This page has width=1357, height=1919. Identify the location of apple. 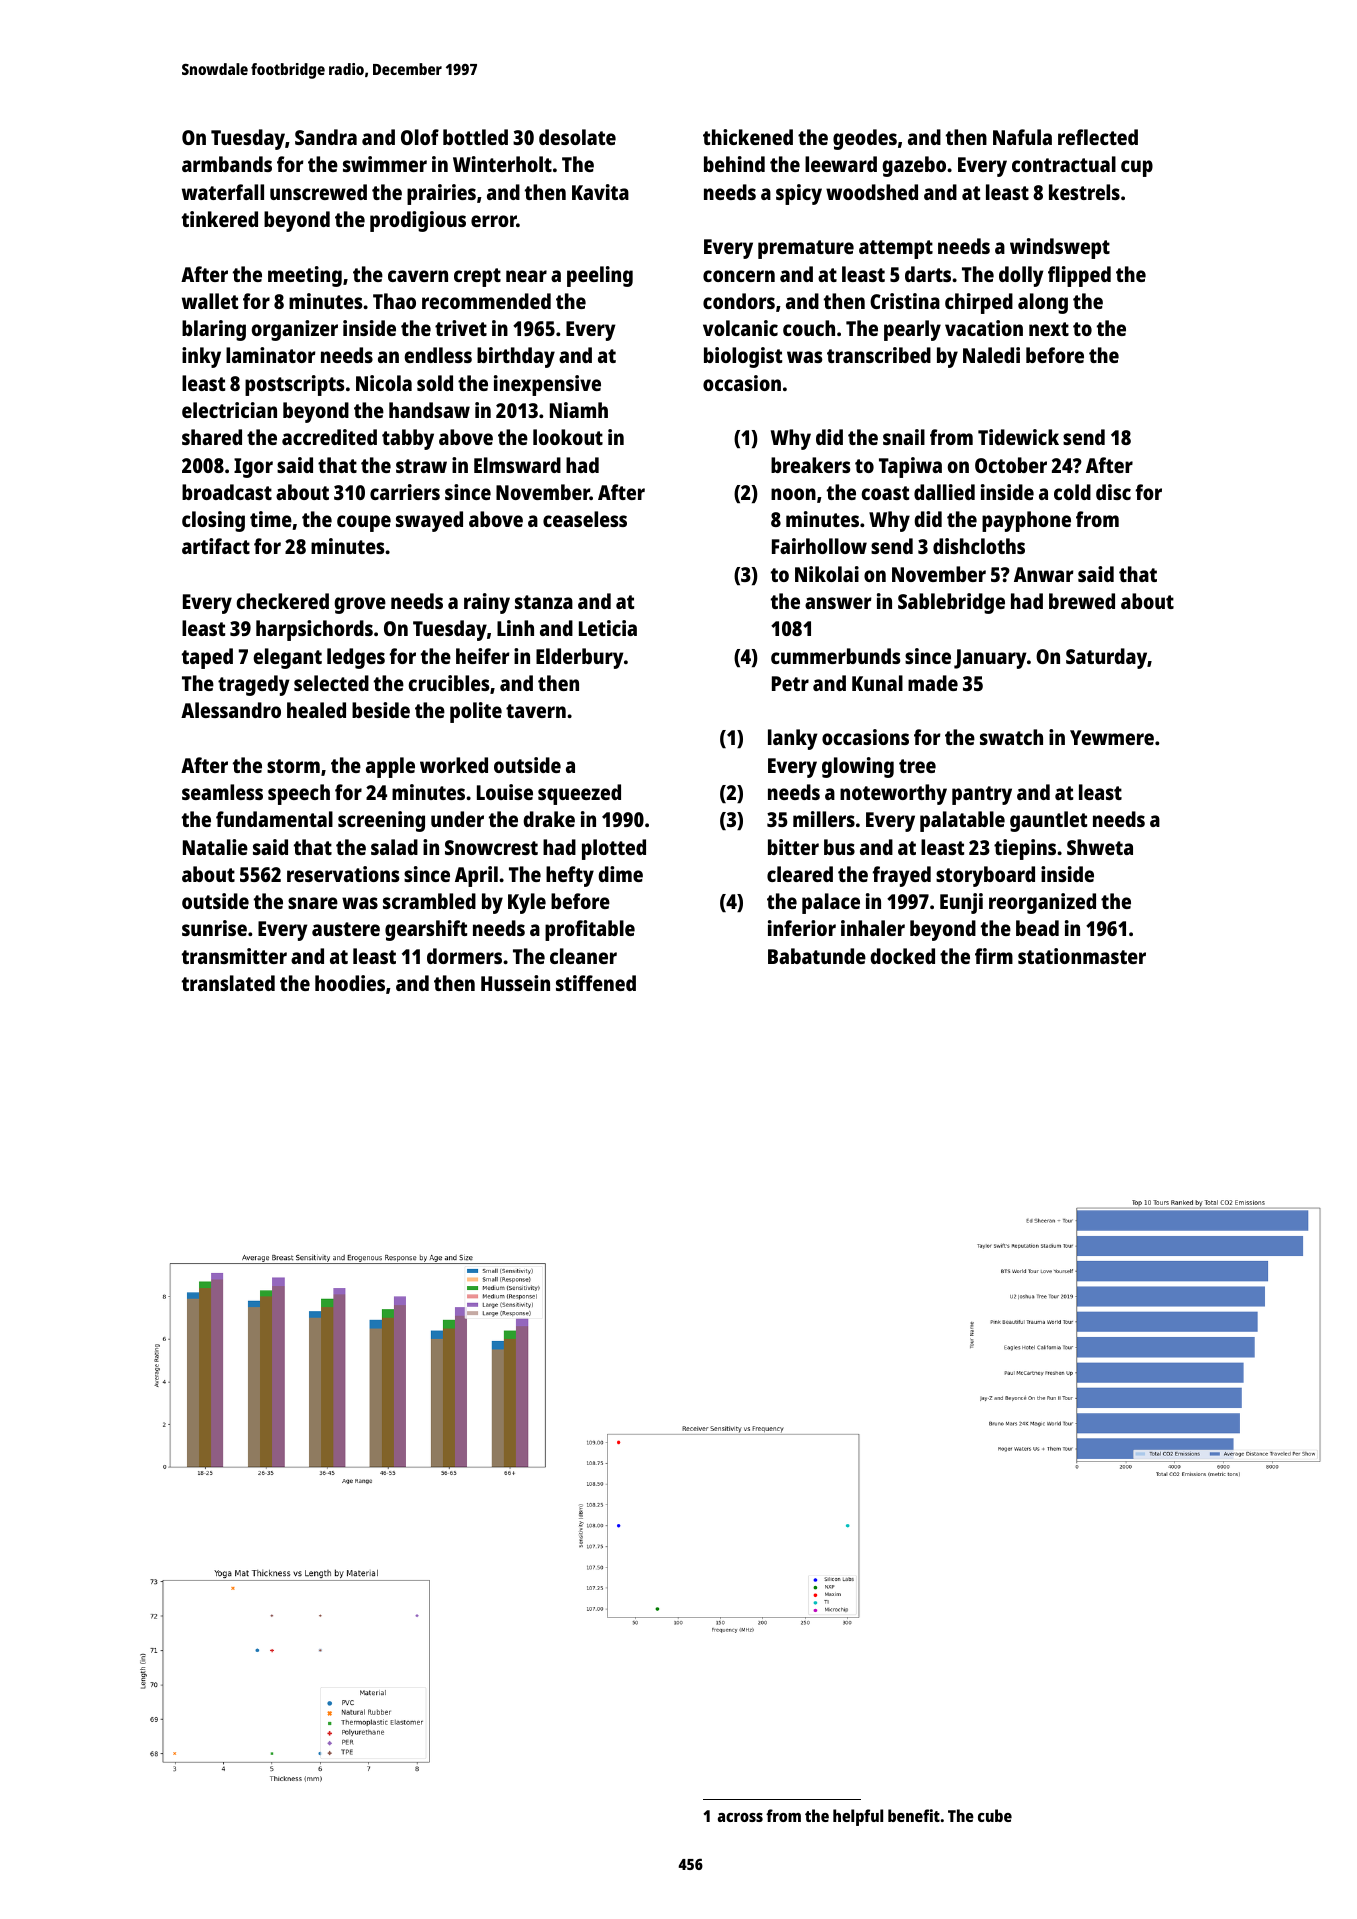
(390, 767).
